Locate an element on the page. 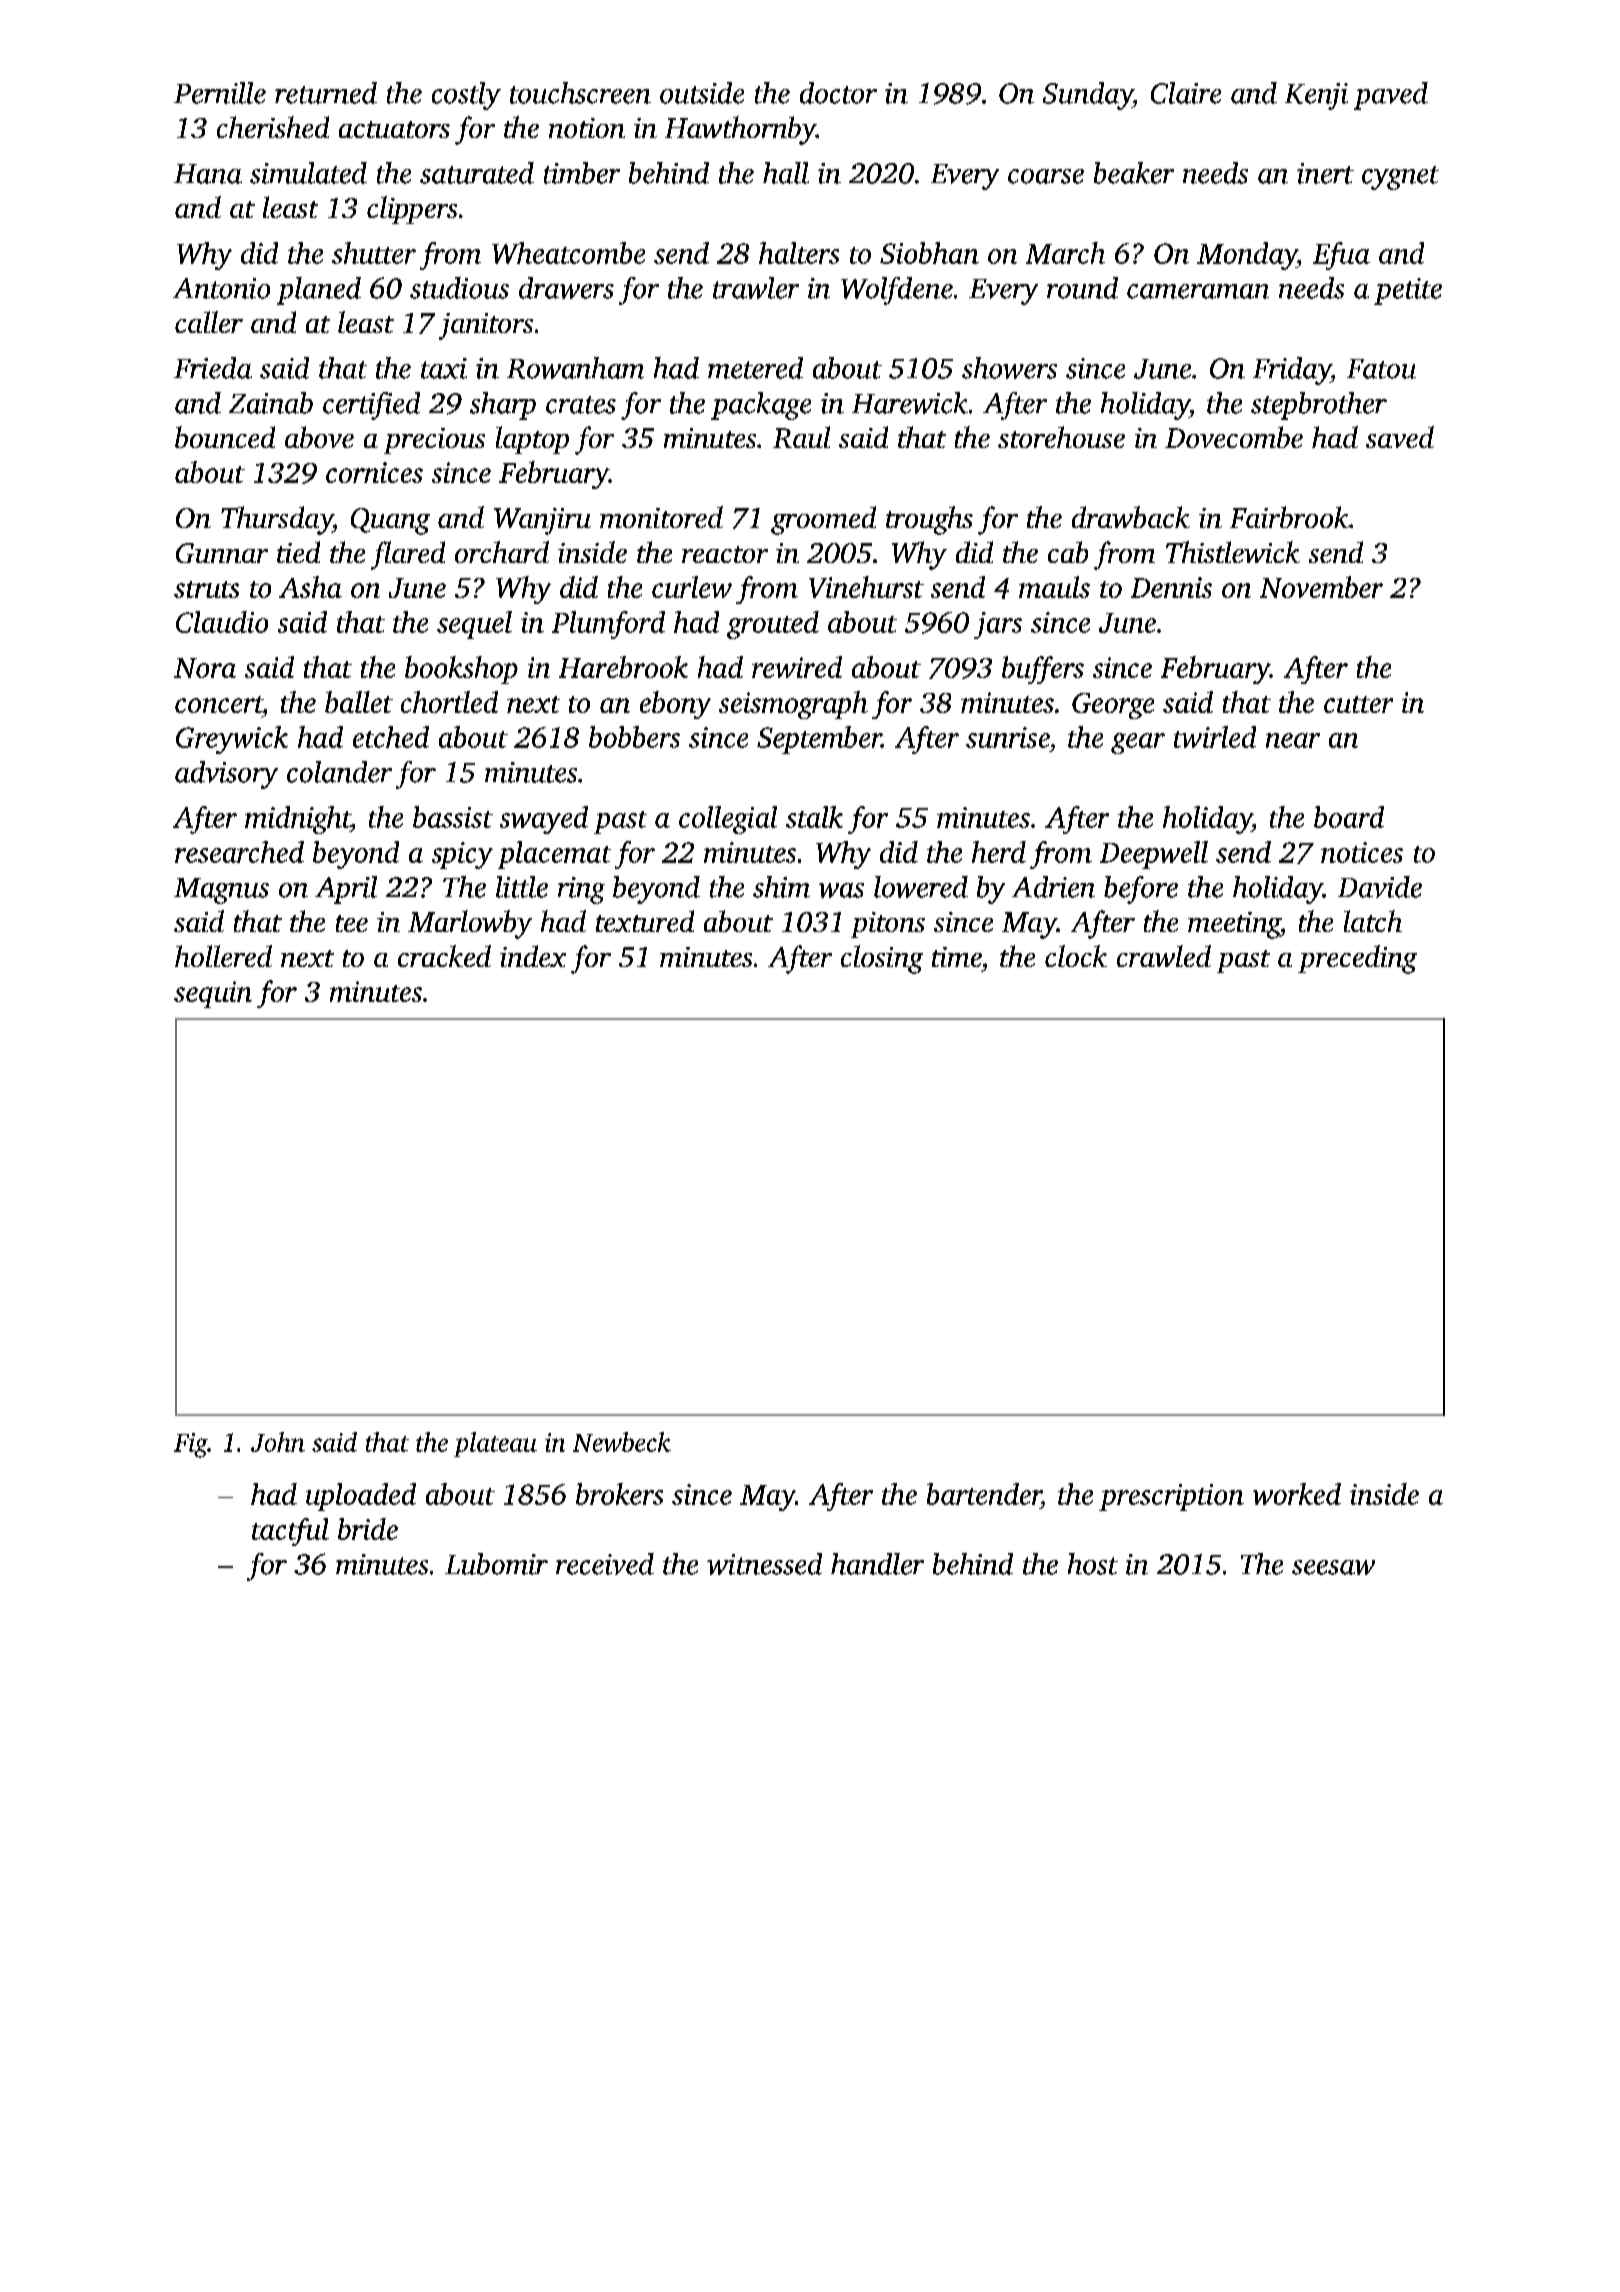 The image size is (1620, 2292). outside is located at coordinates (702, 93).
